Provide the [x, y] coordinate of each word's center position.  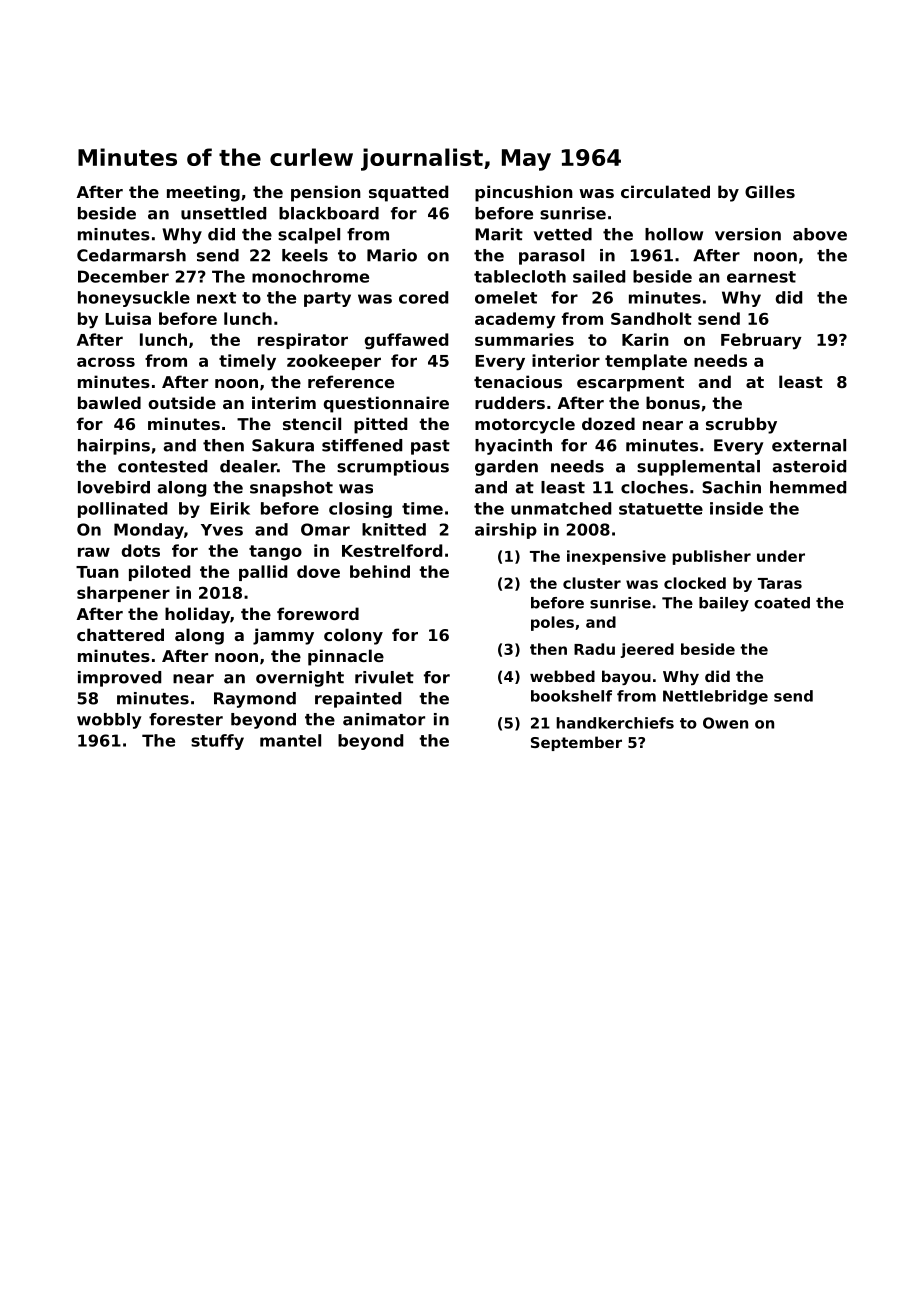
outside [182, 402]
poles [552, 623]
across [106, 362]
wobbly [109, 721]
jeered [647, 650]
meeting [203, 193]
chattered [120, 634]
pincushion [524, 193]
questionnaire [386, 404]
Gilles [770, 191]
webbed [562, 676]
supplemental [698, 468]
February [761, 341]
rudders [510, 402]
